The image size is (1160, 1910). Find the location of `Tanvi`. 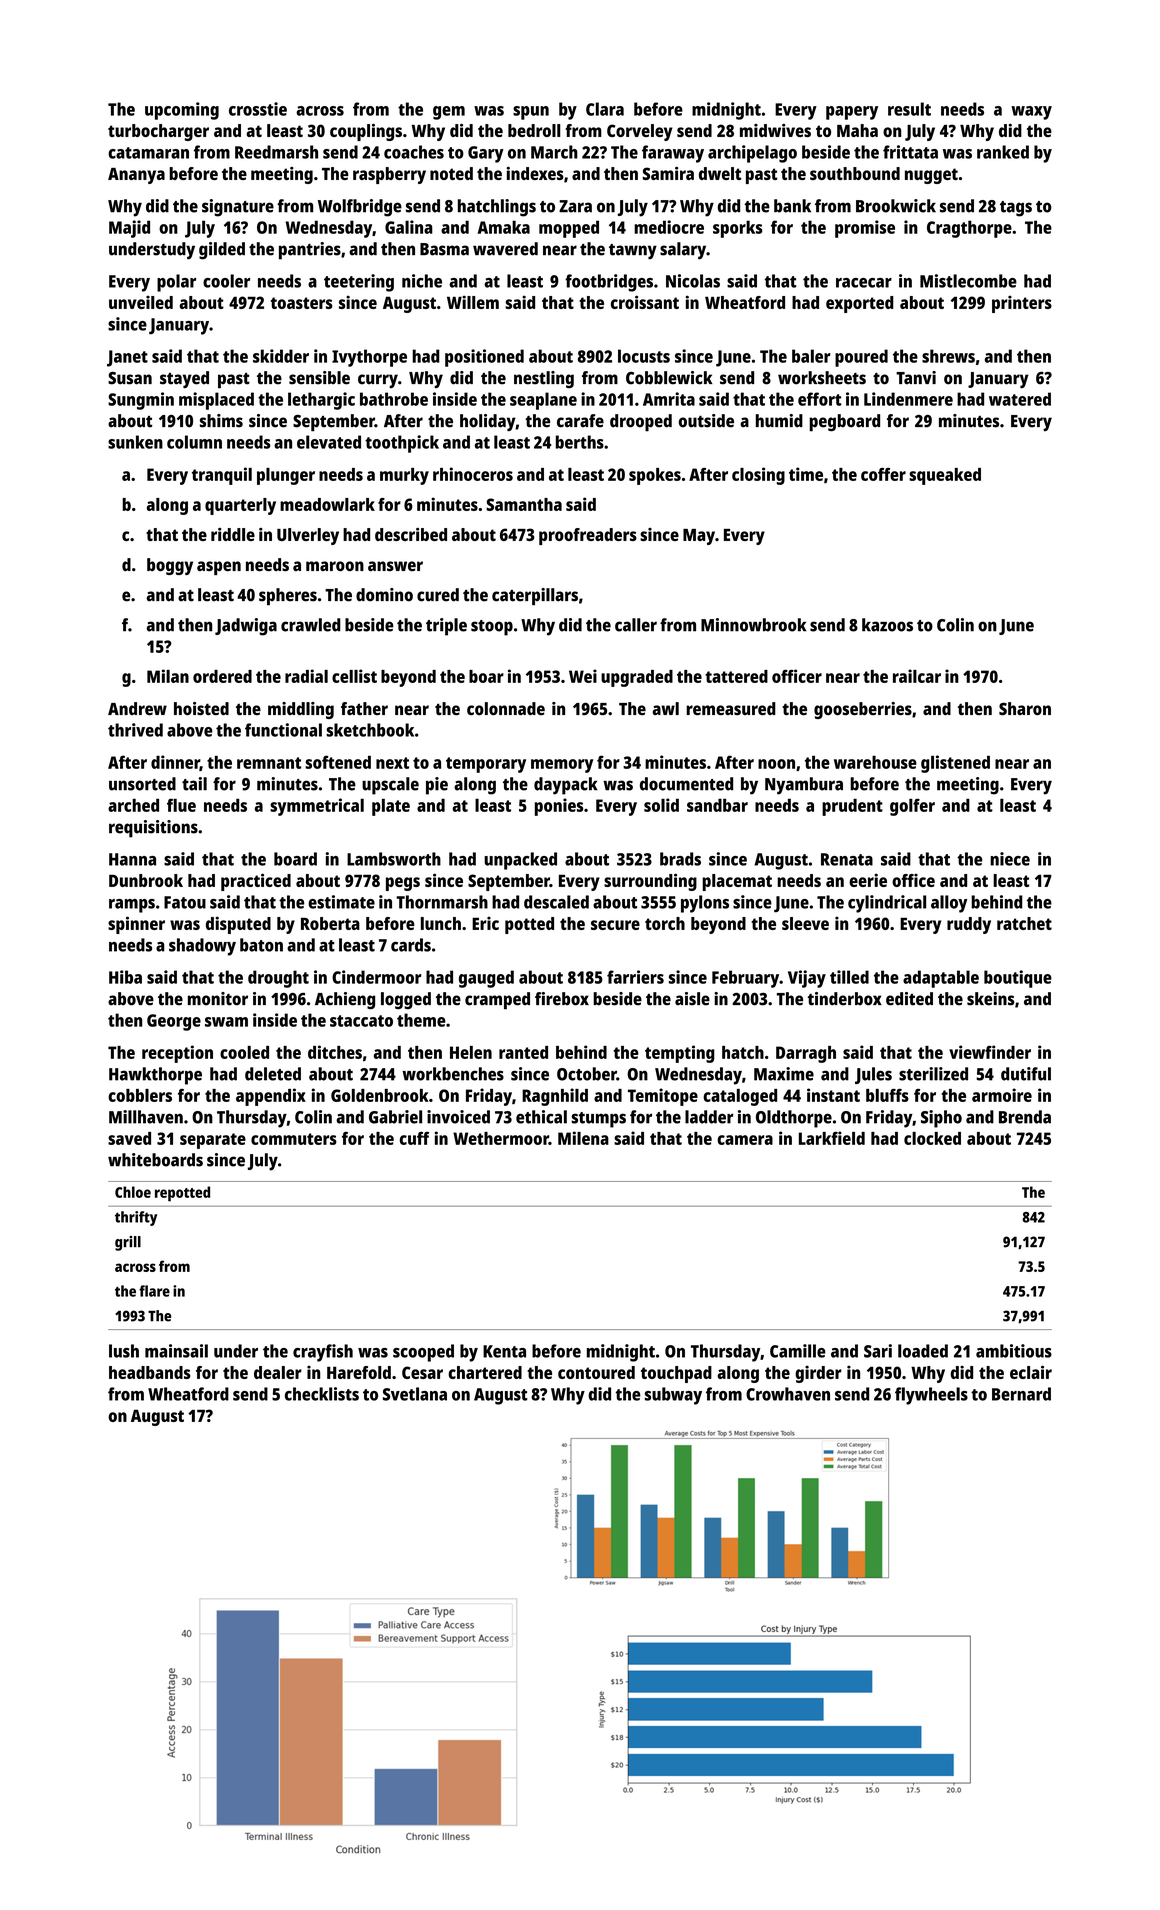

Tanvi is located at coordinates (916, 378).
